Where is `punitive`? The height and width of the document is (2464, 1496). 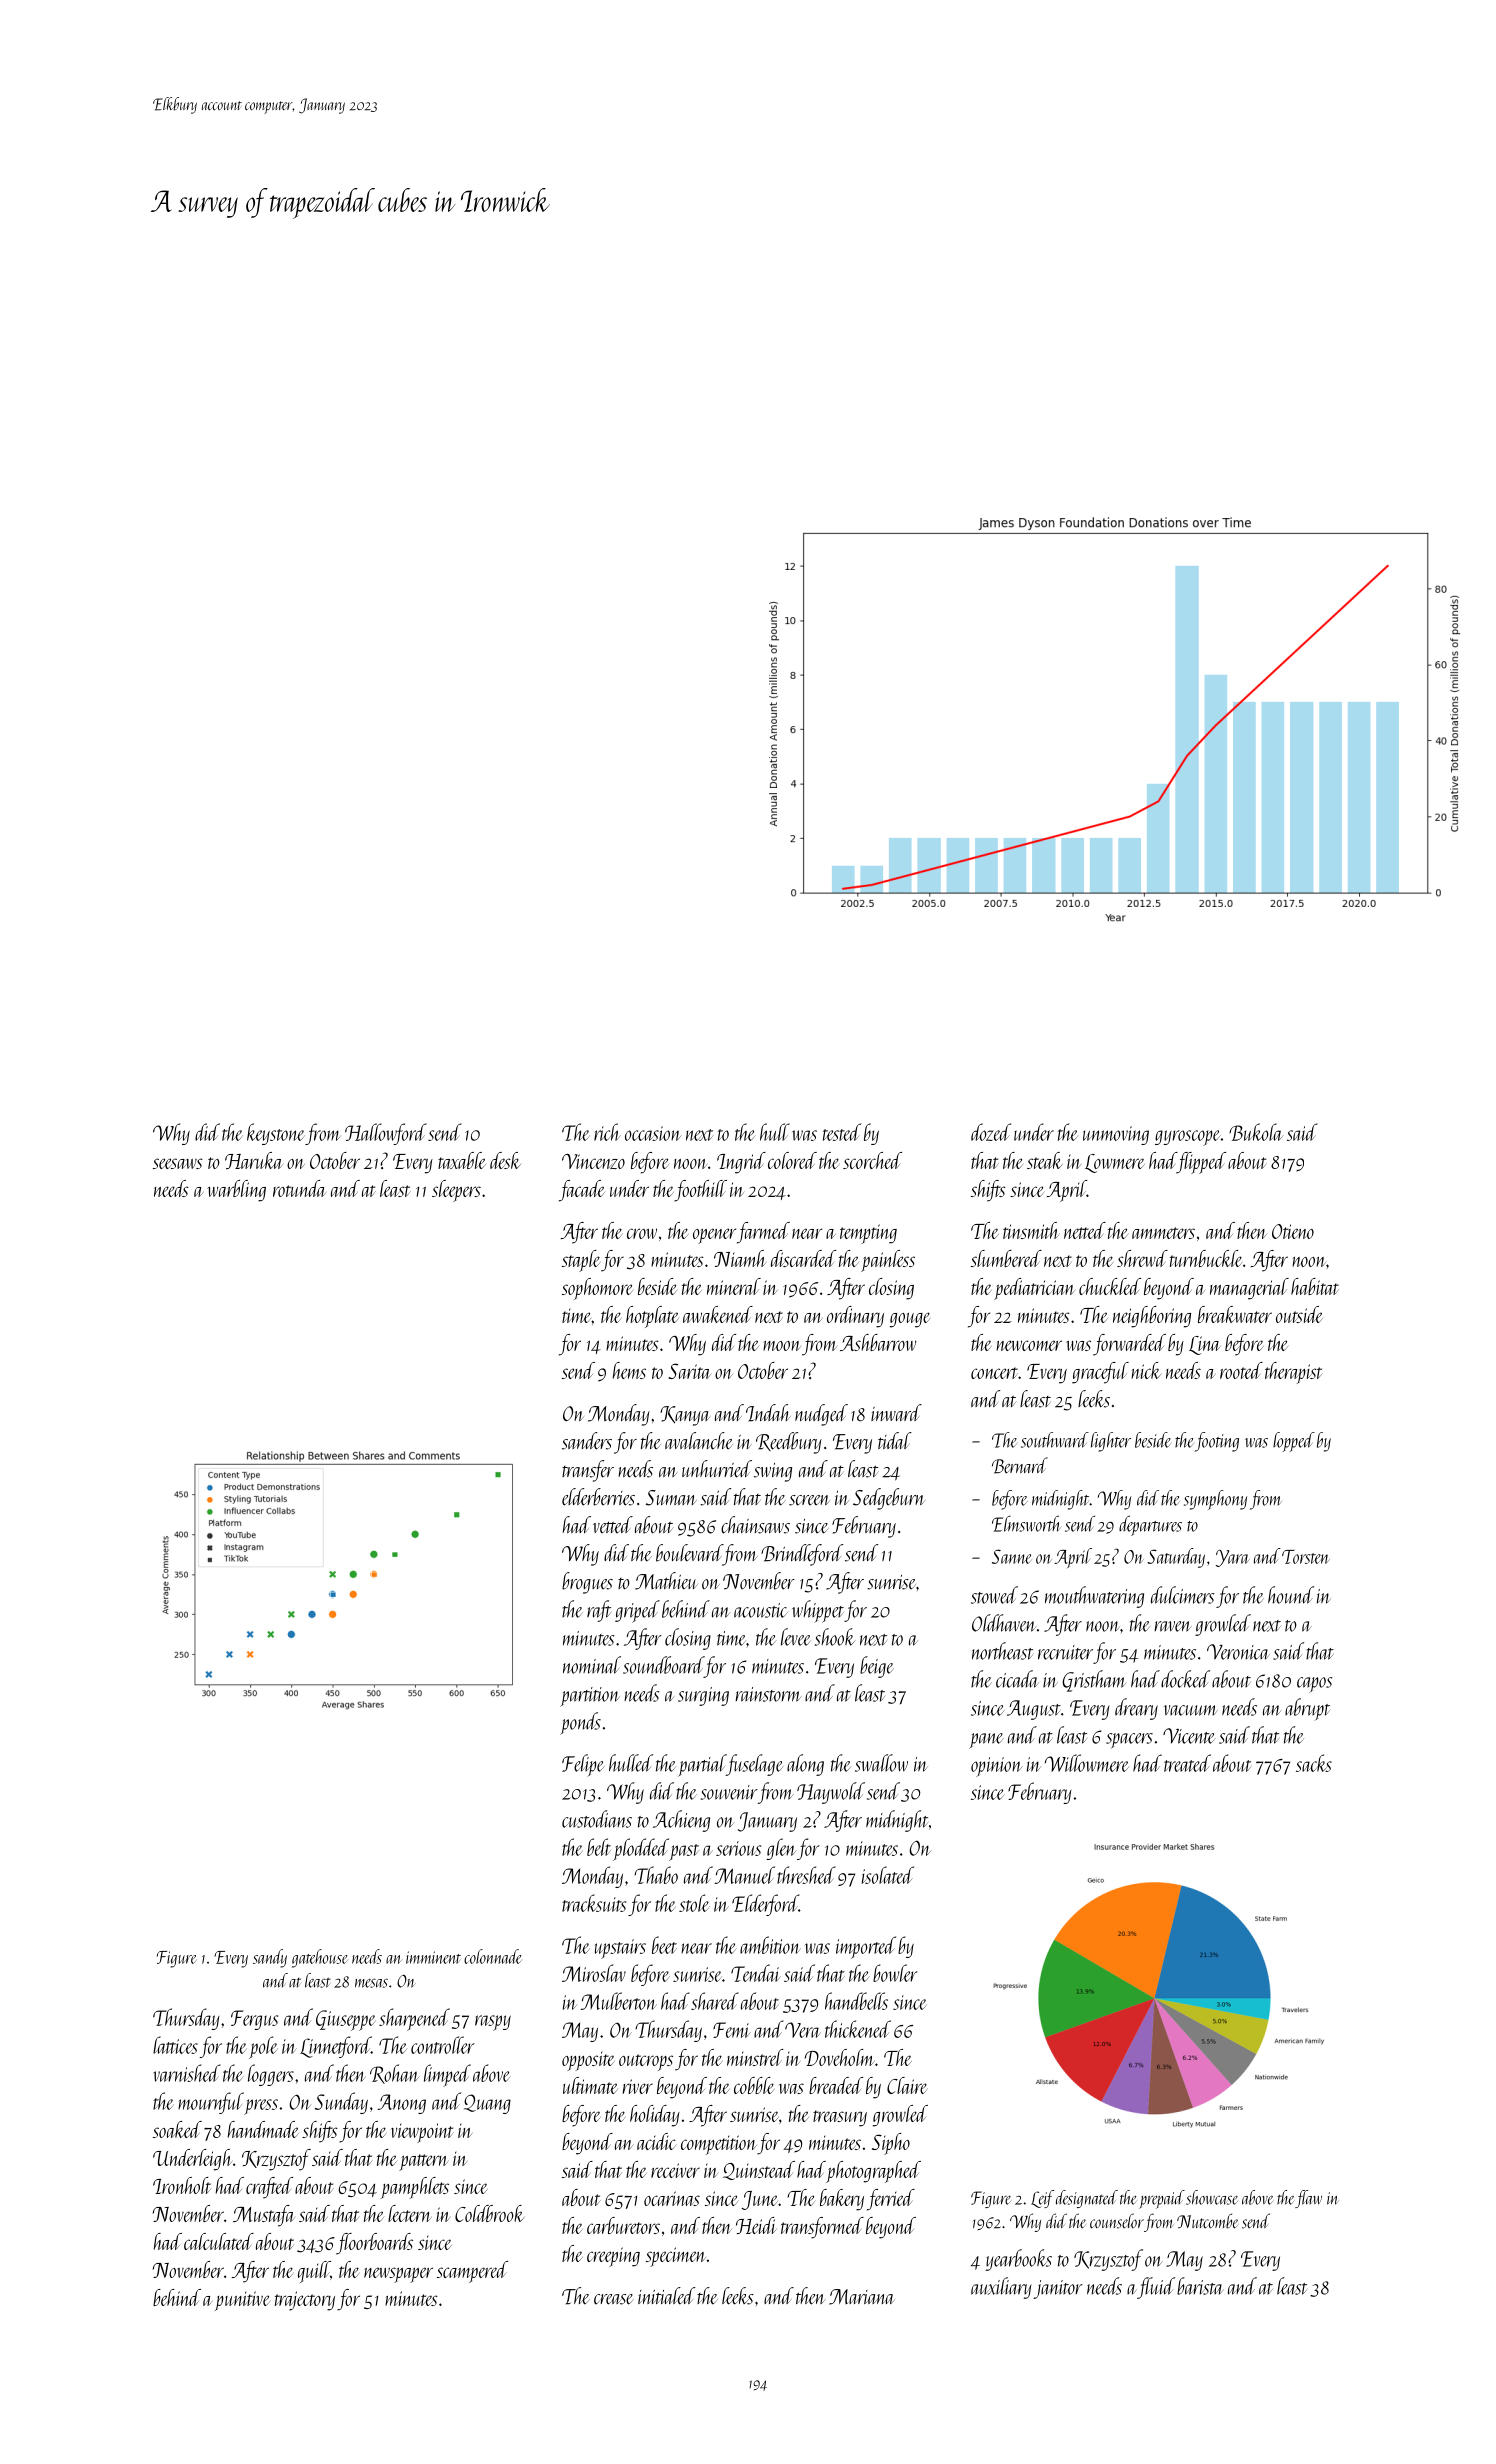
punitive is located at coordinates (242, 2301).
